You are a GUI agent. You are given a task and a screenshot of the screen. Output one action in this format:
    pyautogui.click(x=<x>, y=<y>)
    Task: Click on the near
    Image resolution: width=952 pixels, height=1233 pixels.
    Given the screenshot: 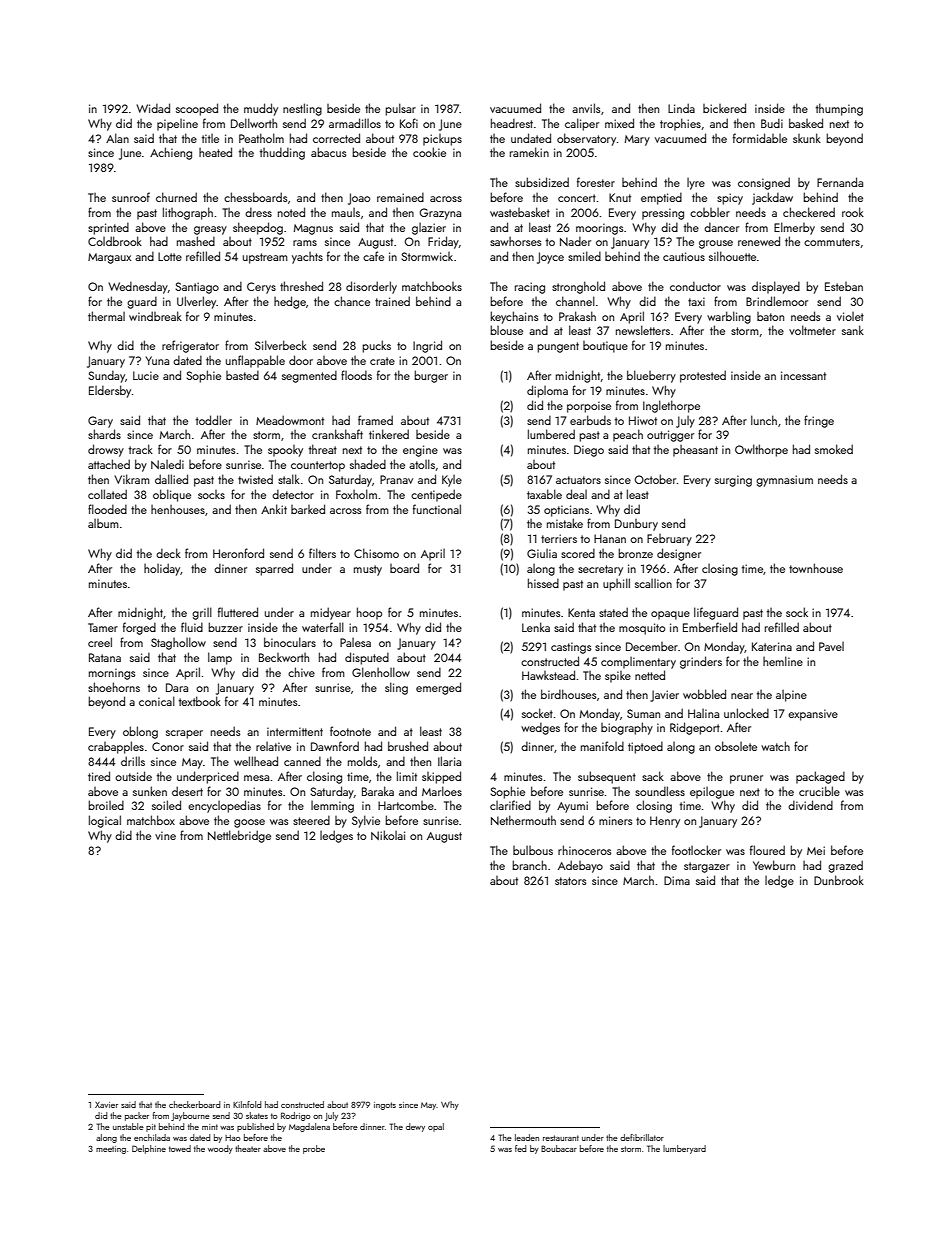 What is the action you would take?
    pyautogui.click(x=742, y=696)
